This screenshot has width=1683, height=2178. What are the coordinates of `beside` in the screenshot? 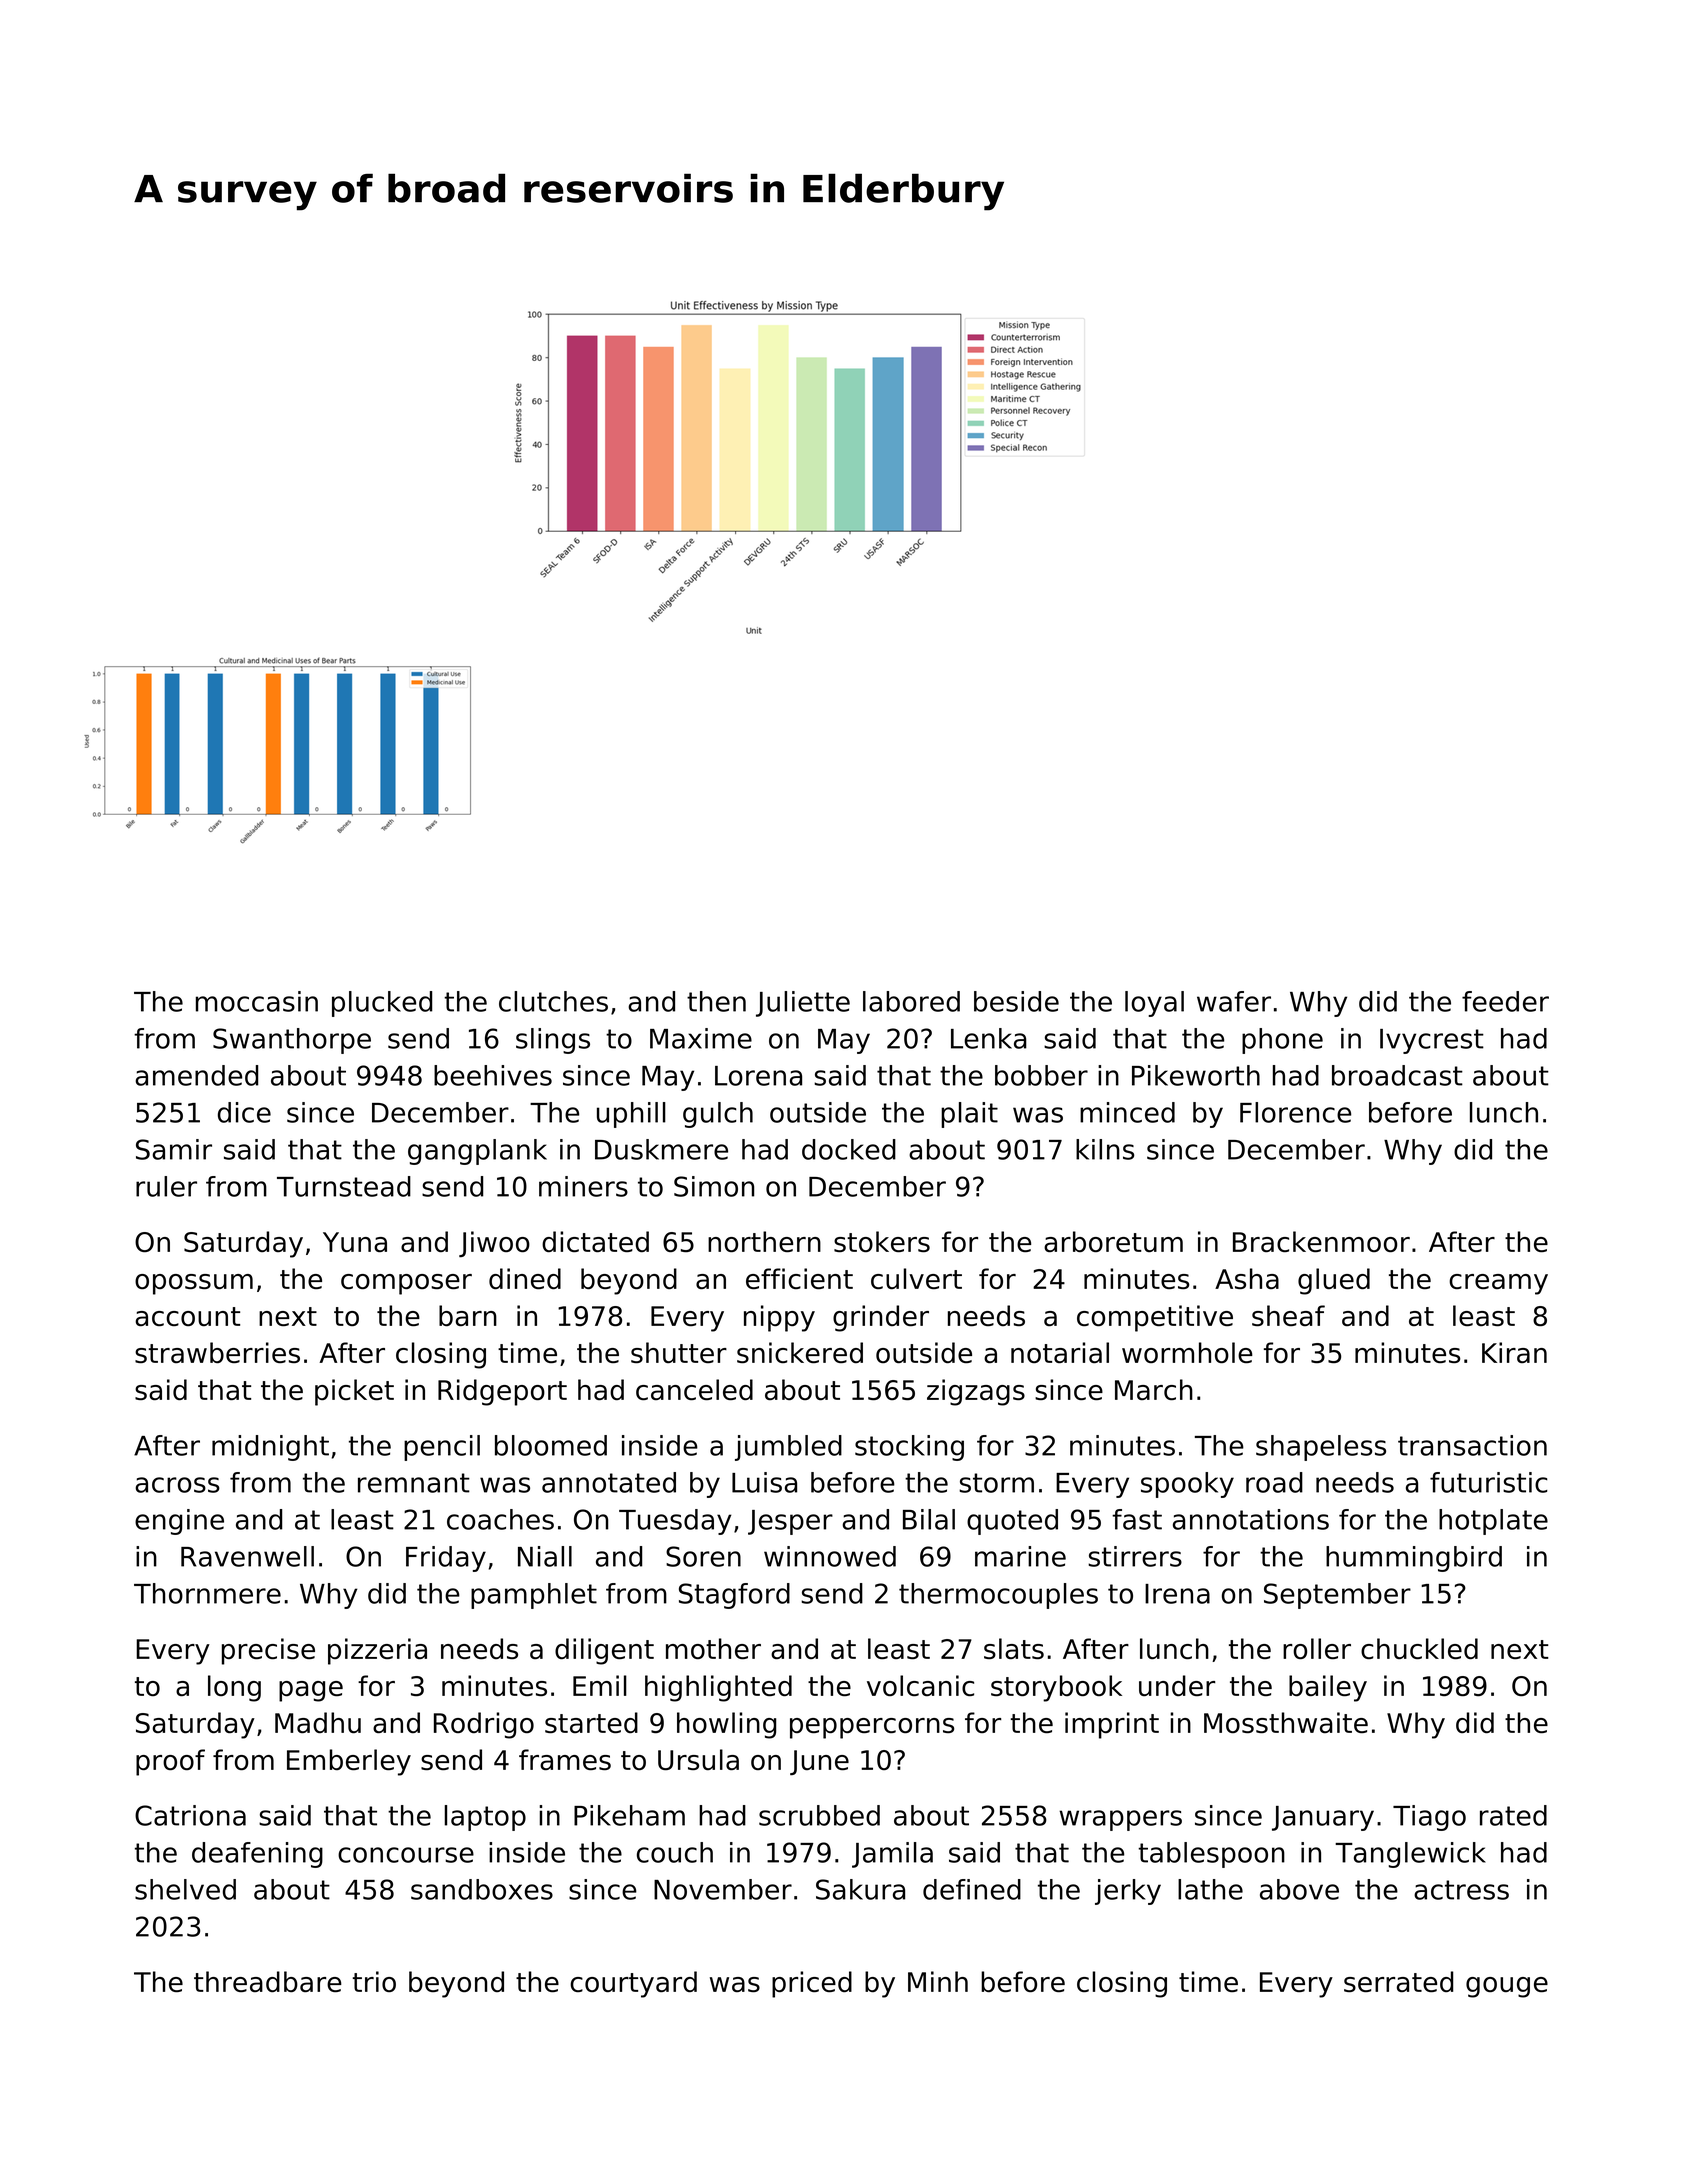 It's located at (1016, 1001).
